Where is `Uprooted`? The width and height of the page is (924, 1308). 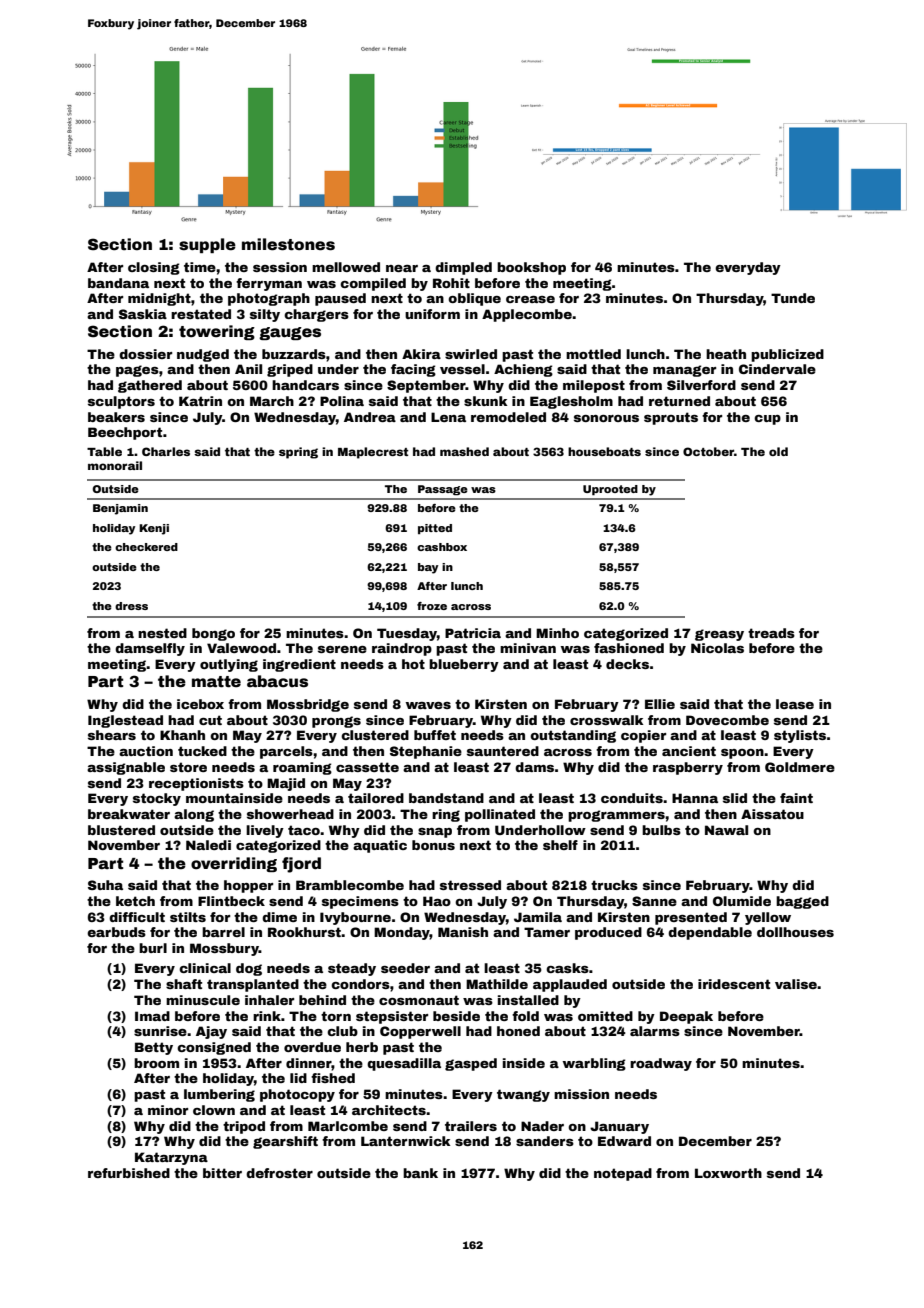 Uprooted is located at coordinates (610, 490).
